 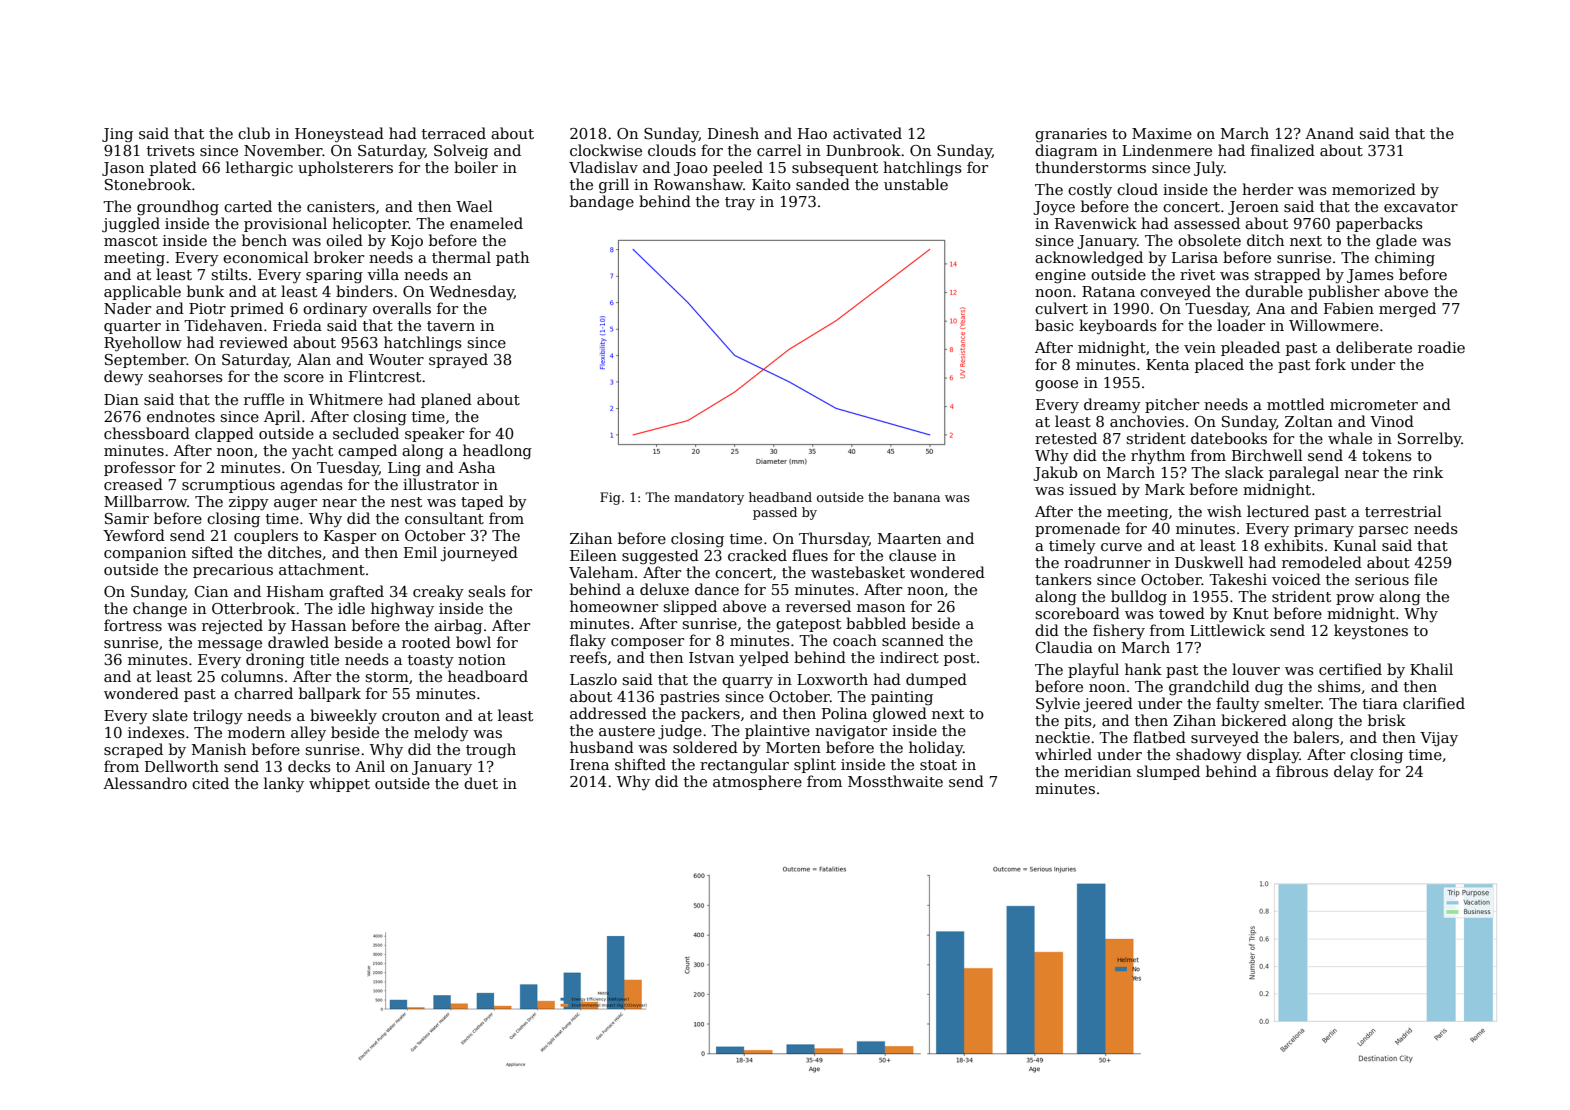 I want to click on Yewford, so click(x=134, y=535).
